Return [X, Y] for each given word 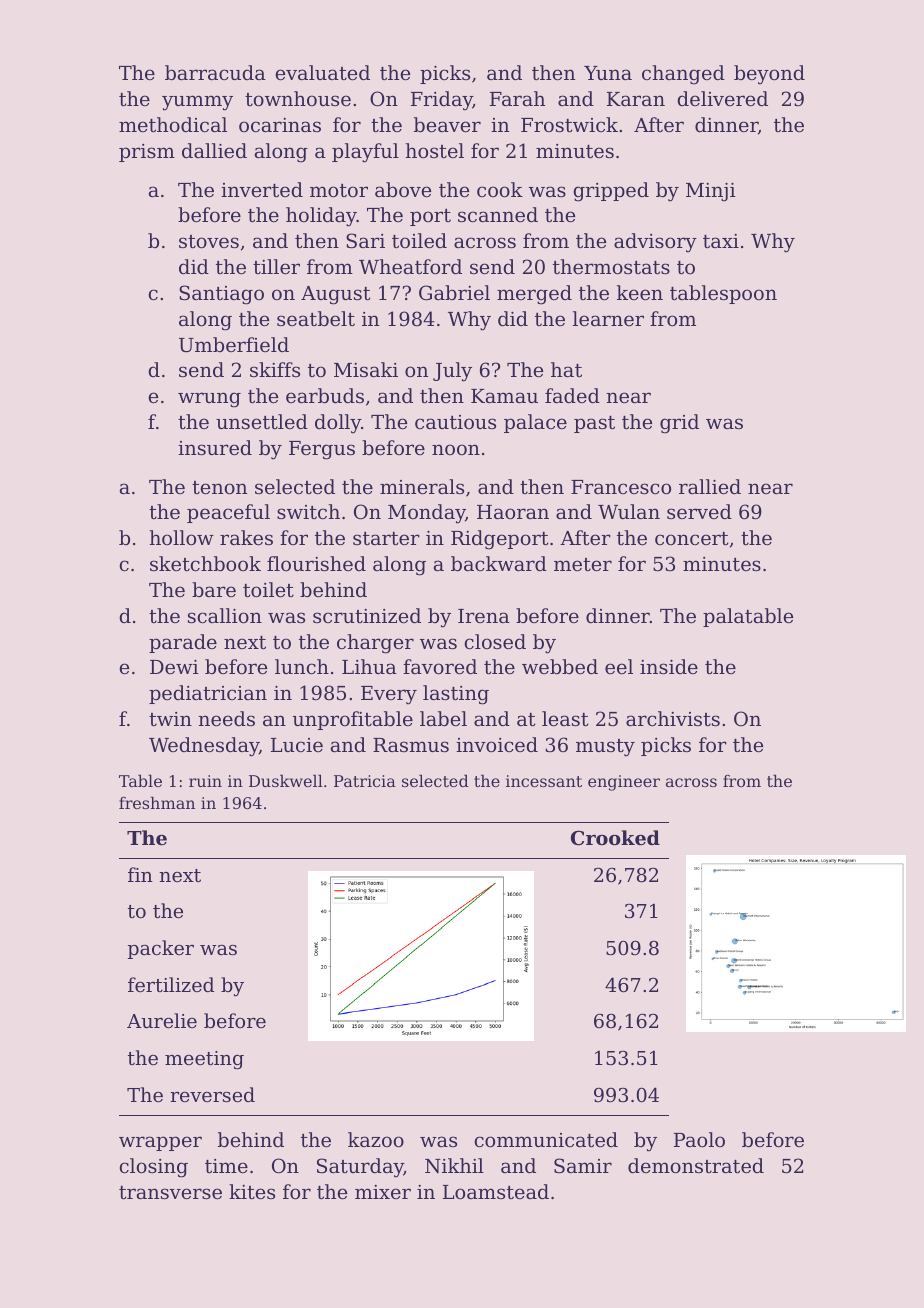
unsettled [262, 421]
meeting [204, 1060]
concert [691, 538]
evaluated [322, 72]
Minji [711, 192]
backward [499, 563]
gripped [611, 192]
